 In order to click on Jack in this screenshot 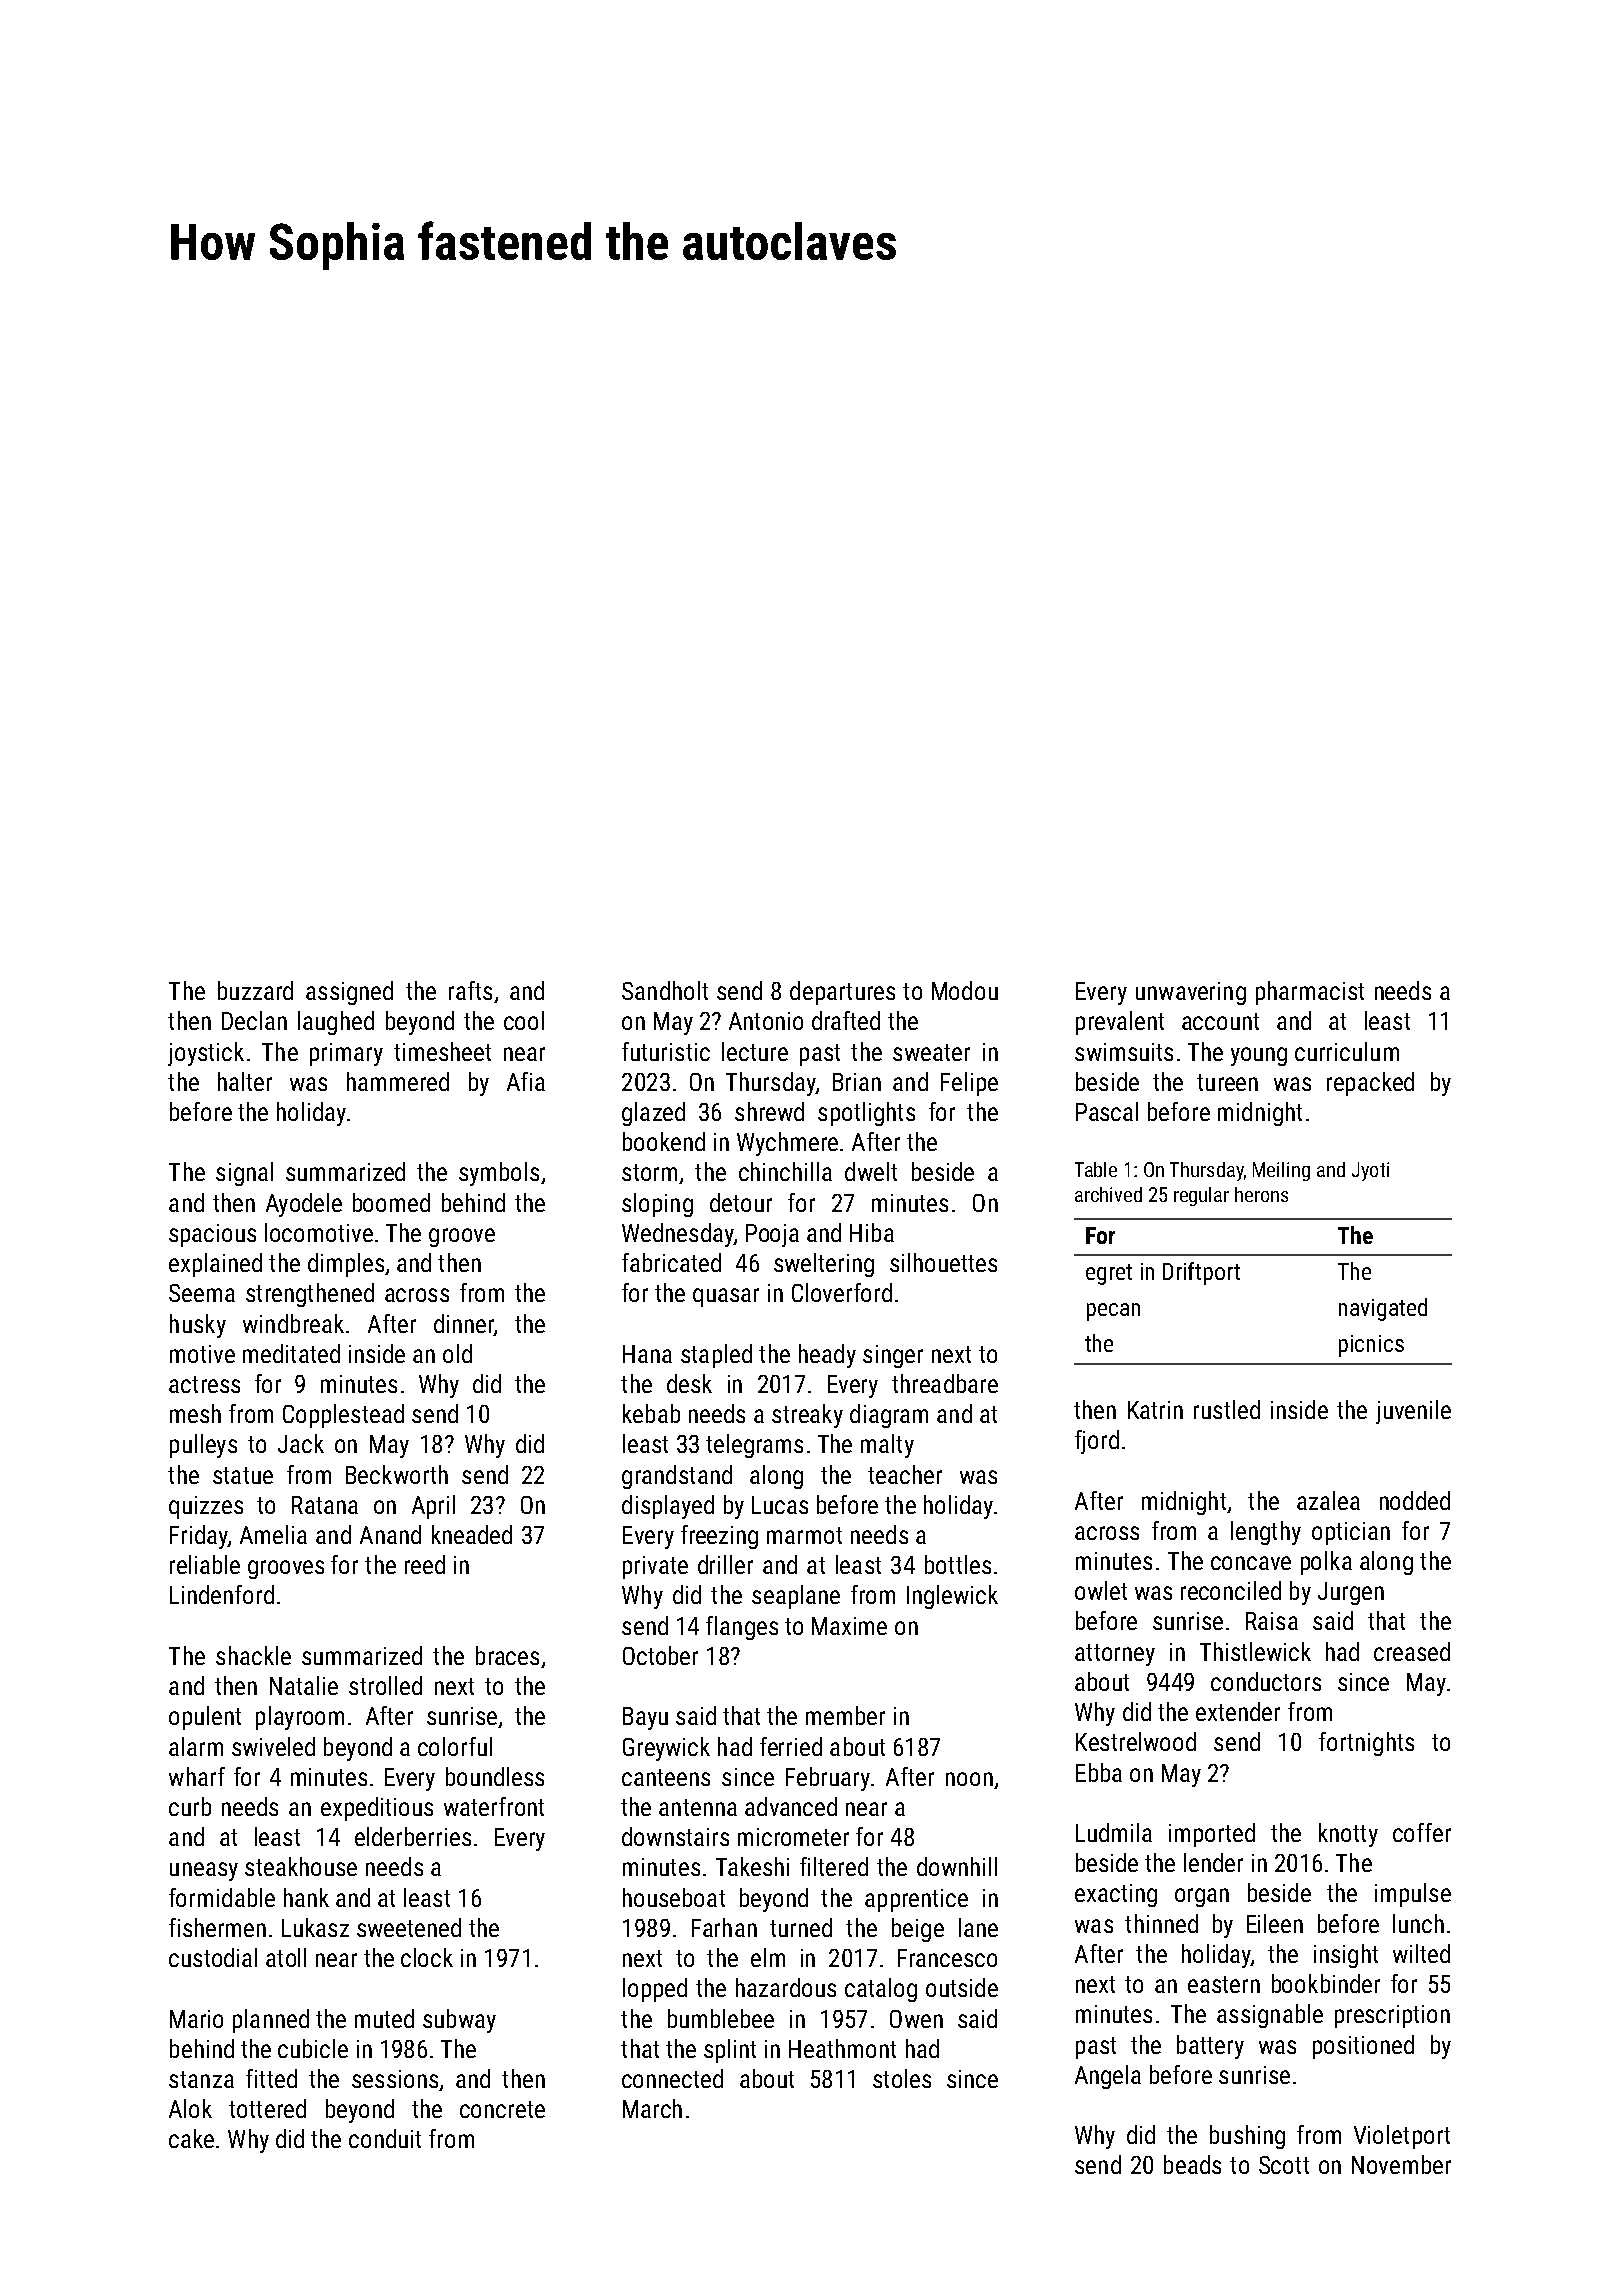, I will do `click(301, 1443)`.
